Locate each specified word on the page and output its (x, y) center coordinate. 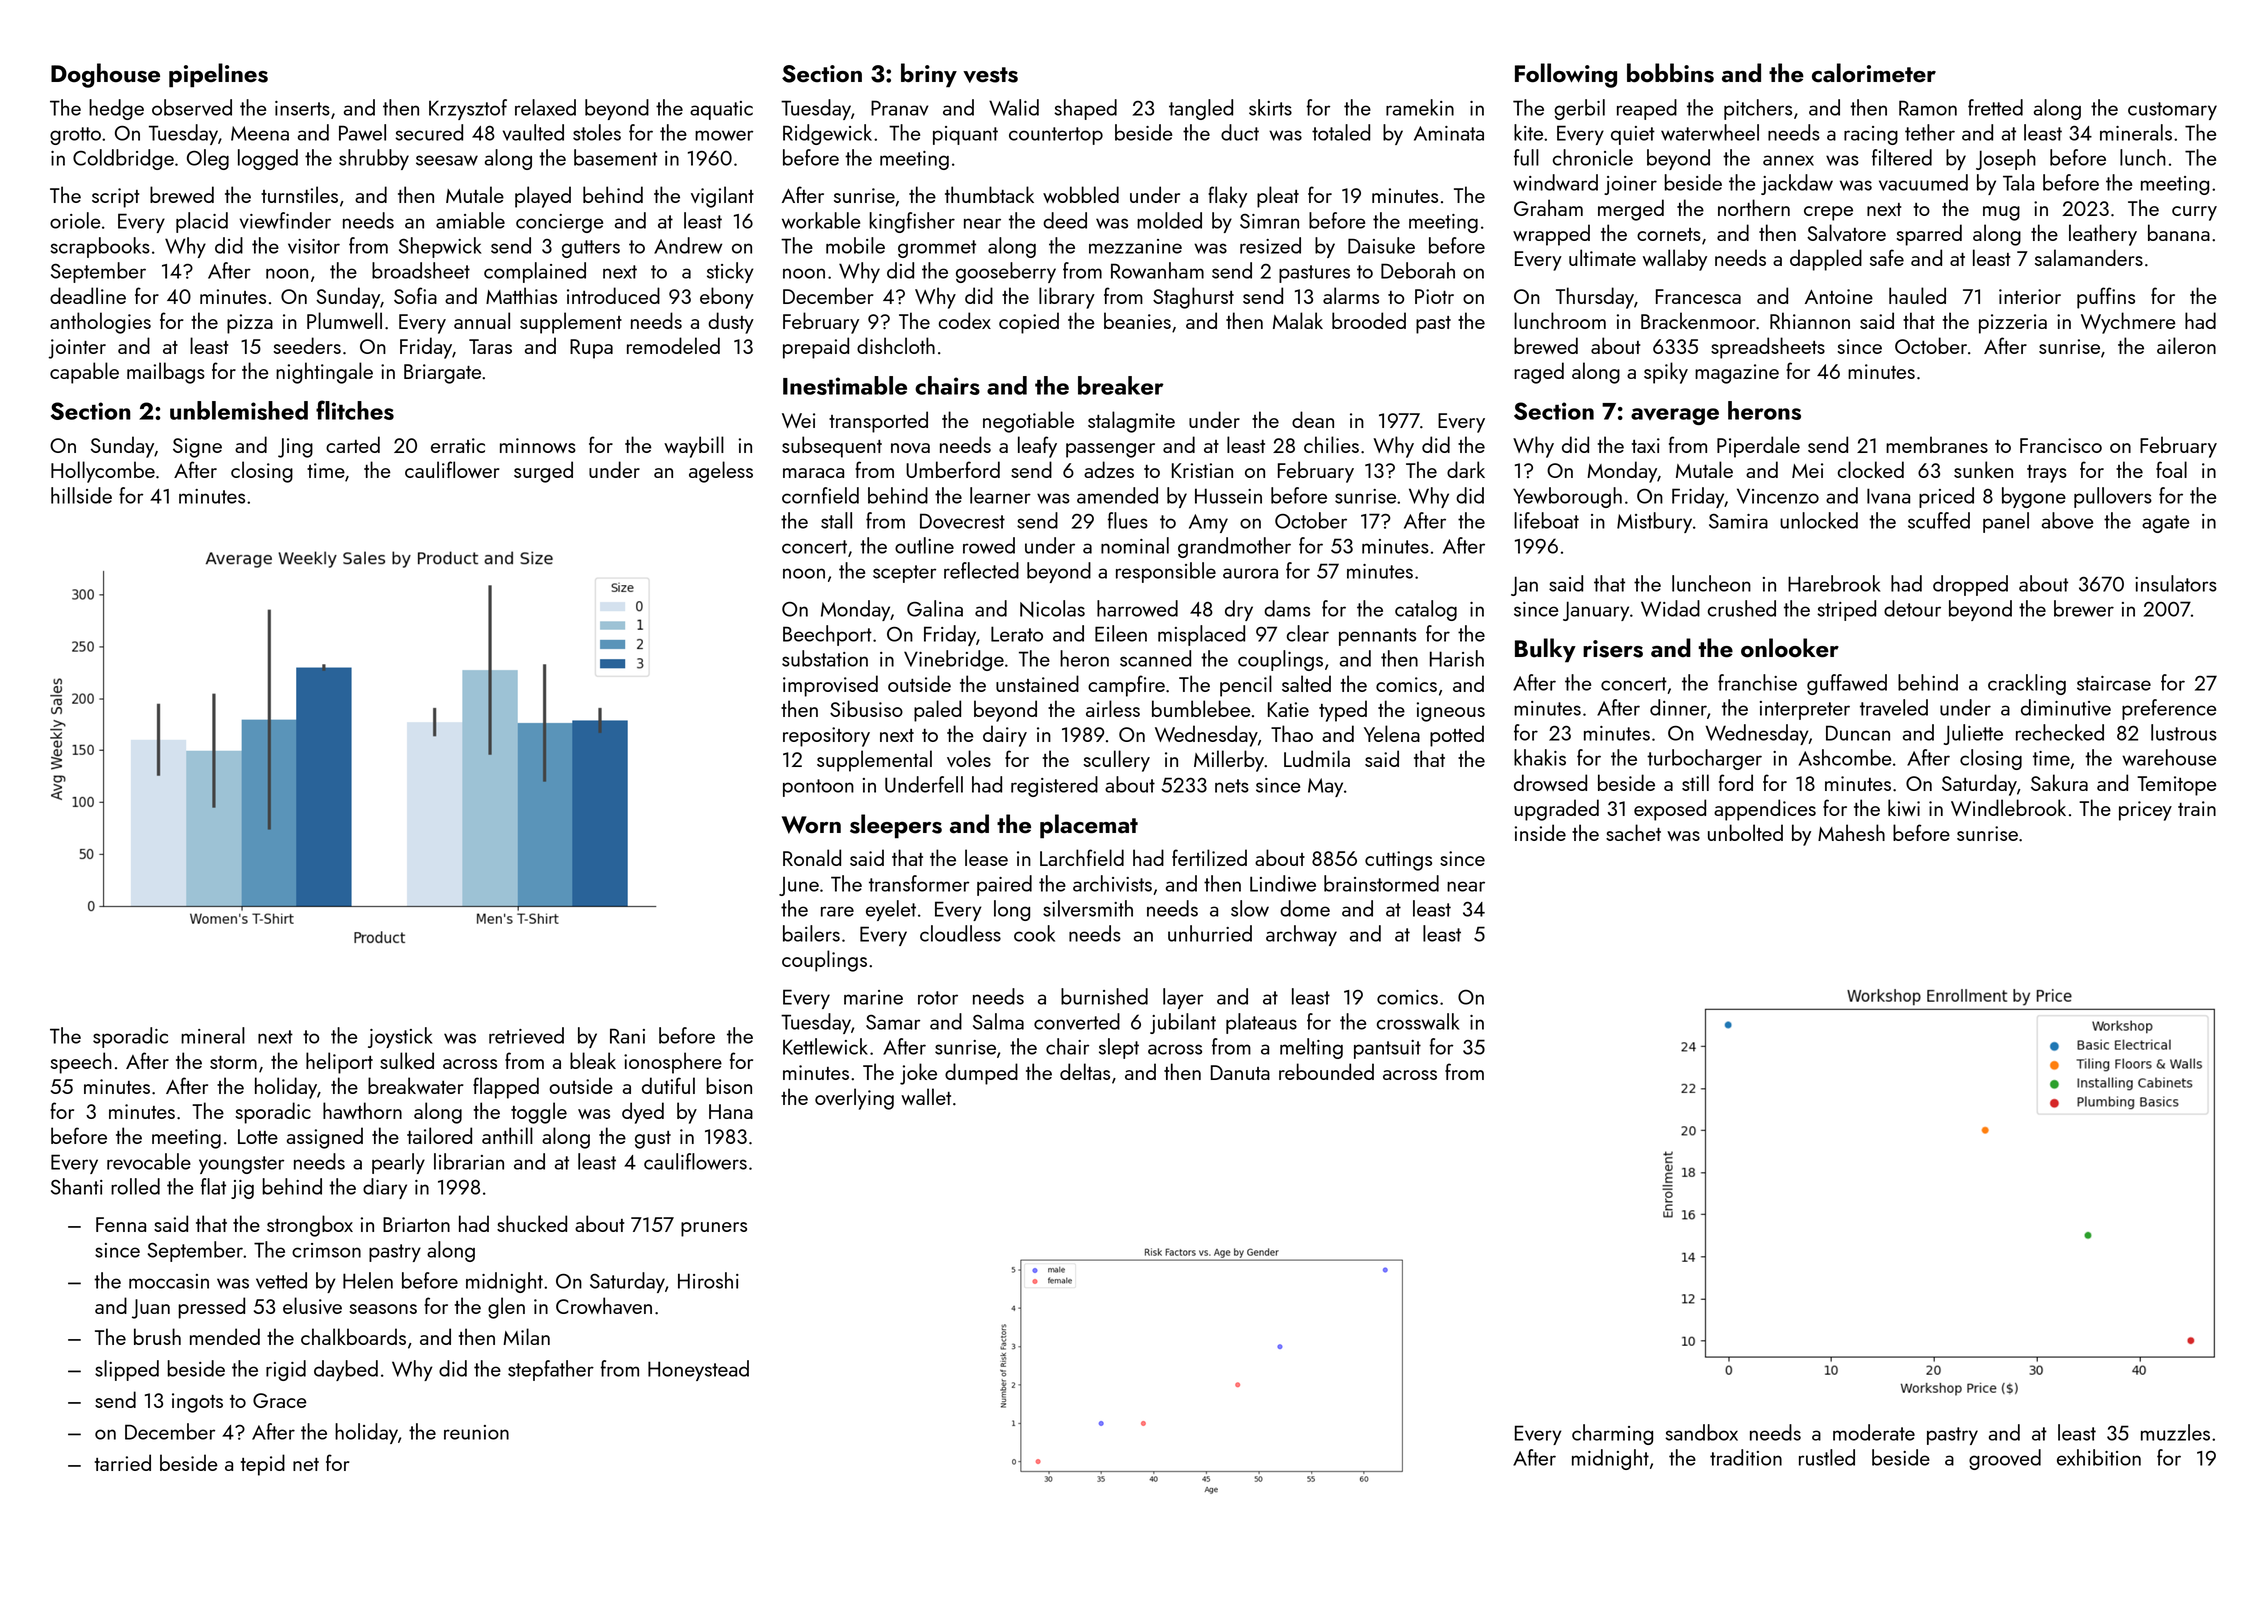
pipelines (218, 75)
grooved (2005, 1459)
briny (929, 75)
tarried (123, 1462)
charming (1612, 1434)
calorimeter (1874, 73)
